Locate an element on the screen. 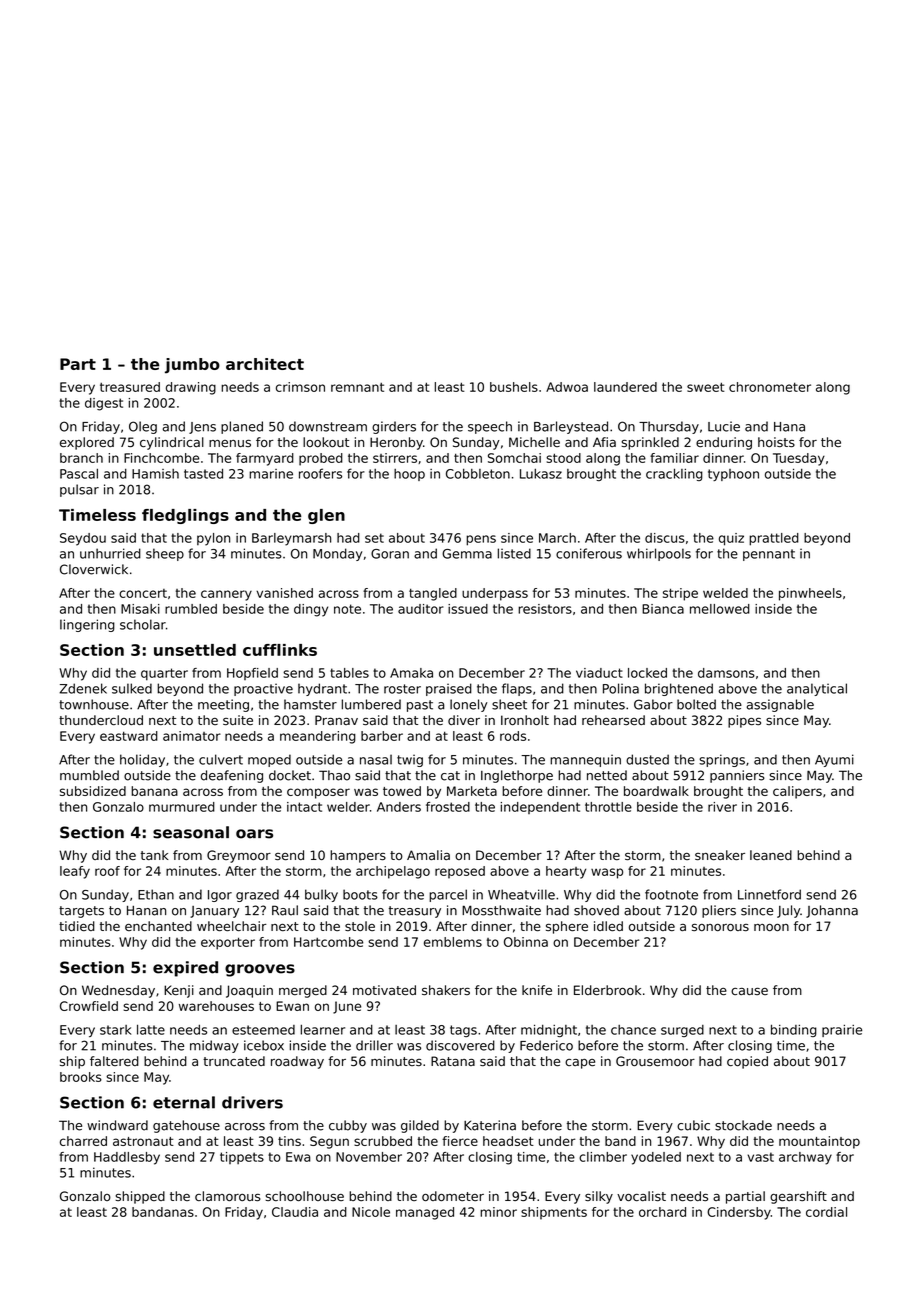 The image size is (924, 1308). jumbo is located at coordinates (192, 366).
